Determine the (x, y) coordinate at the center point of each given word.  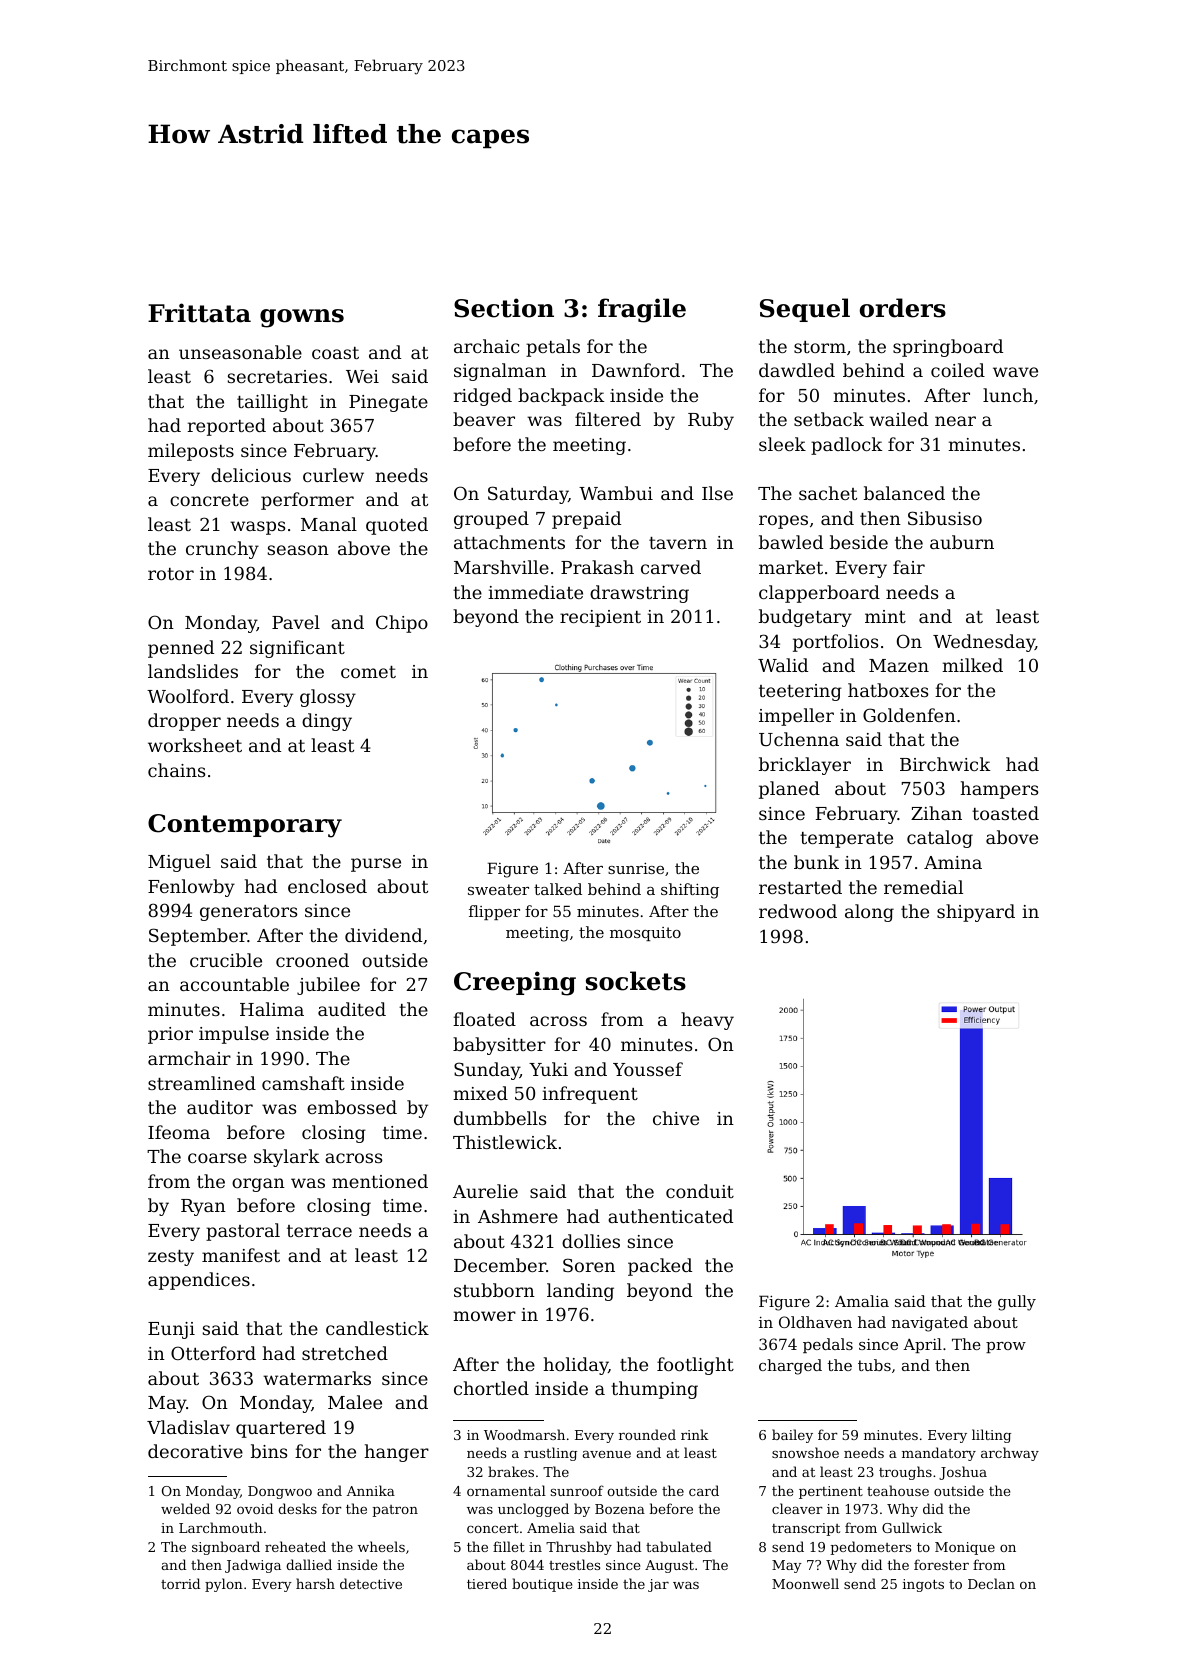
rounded (647, 1434)
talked (558, 889)
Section (504, 308)
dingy (327, 722)
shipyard (976, 913)
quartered (281, 1429)
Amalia (862, 1301)
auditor (220, 1107)
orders (903, 308)
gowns (302, 318)
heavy (707, 1021)
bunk (816, 862)
